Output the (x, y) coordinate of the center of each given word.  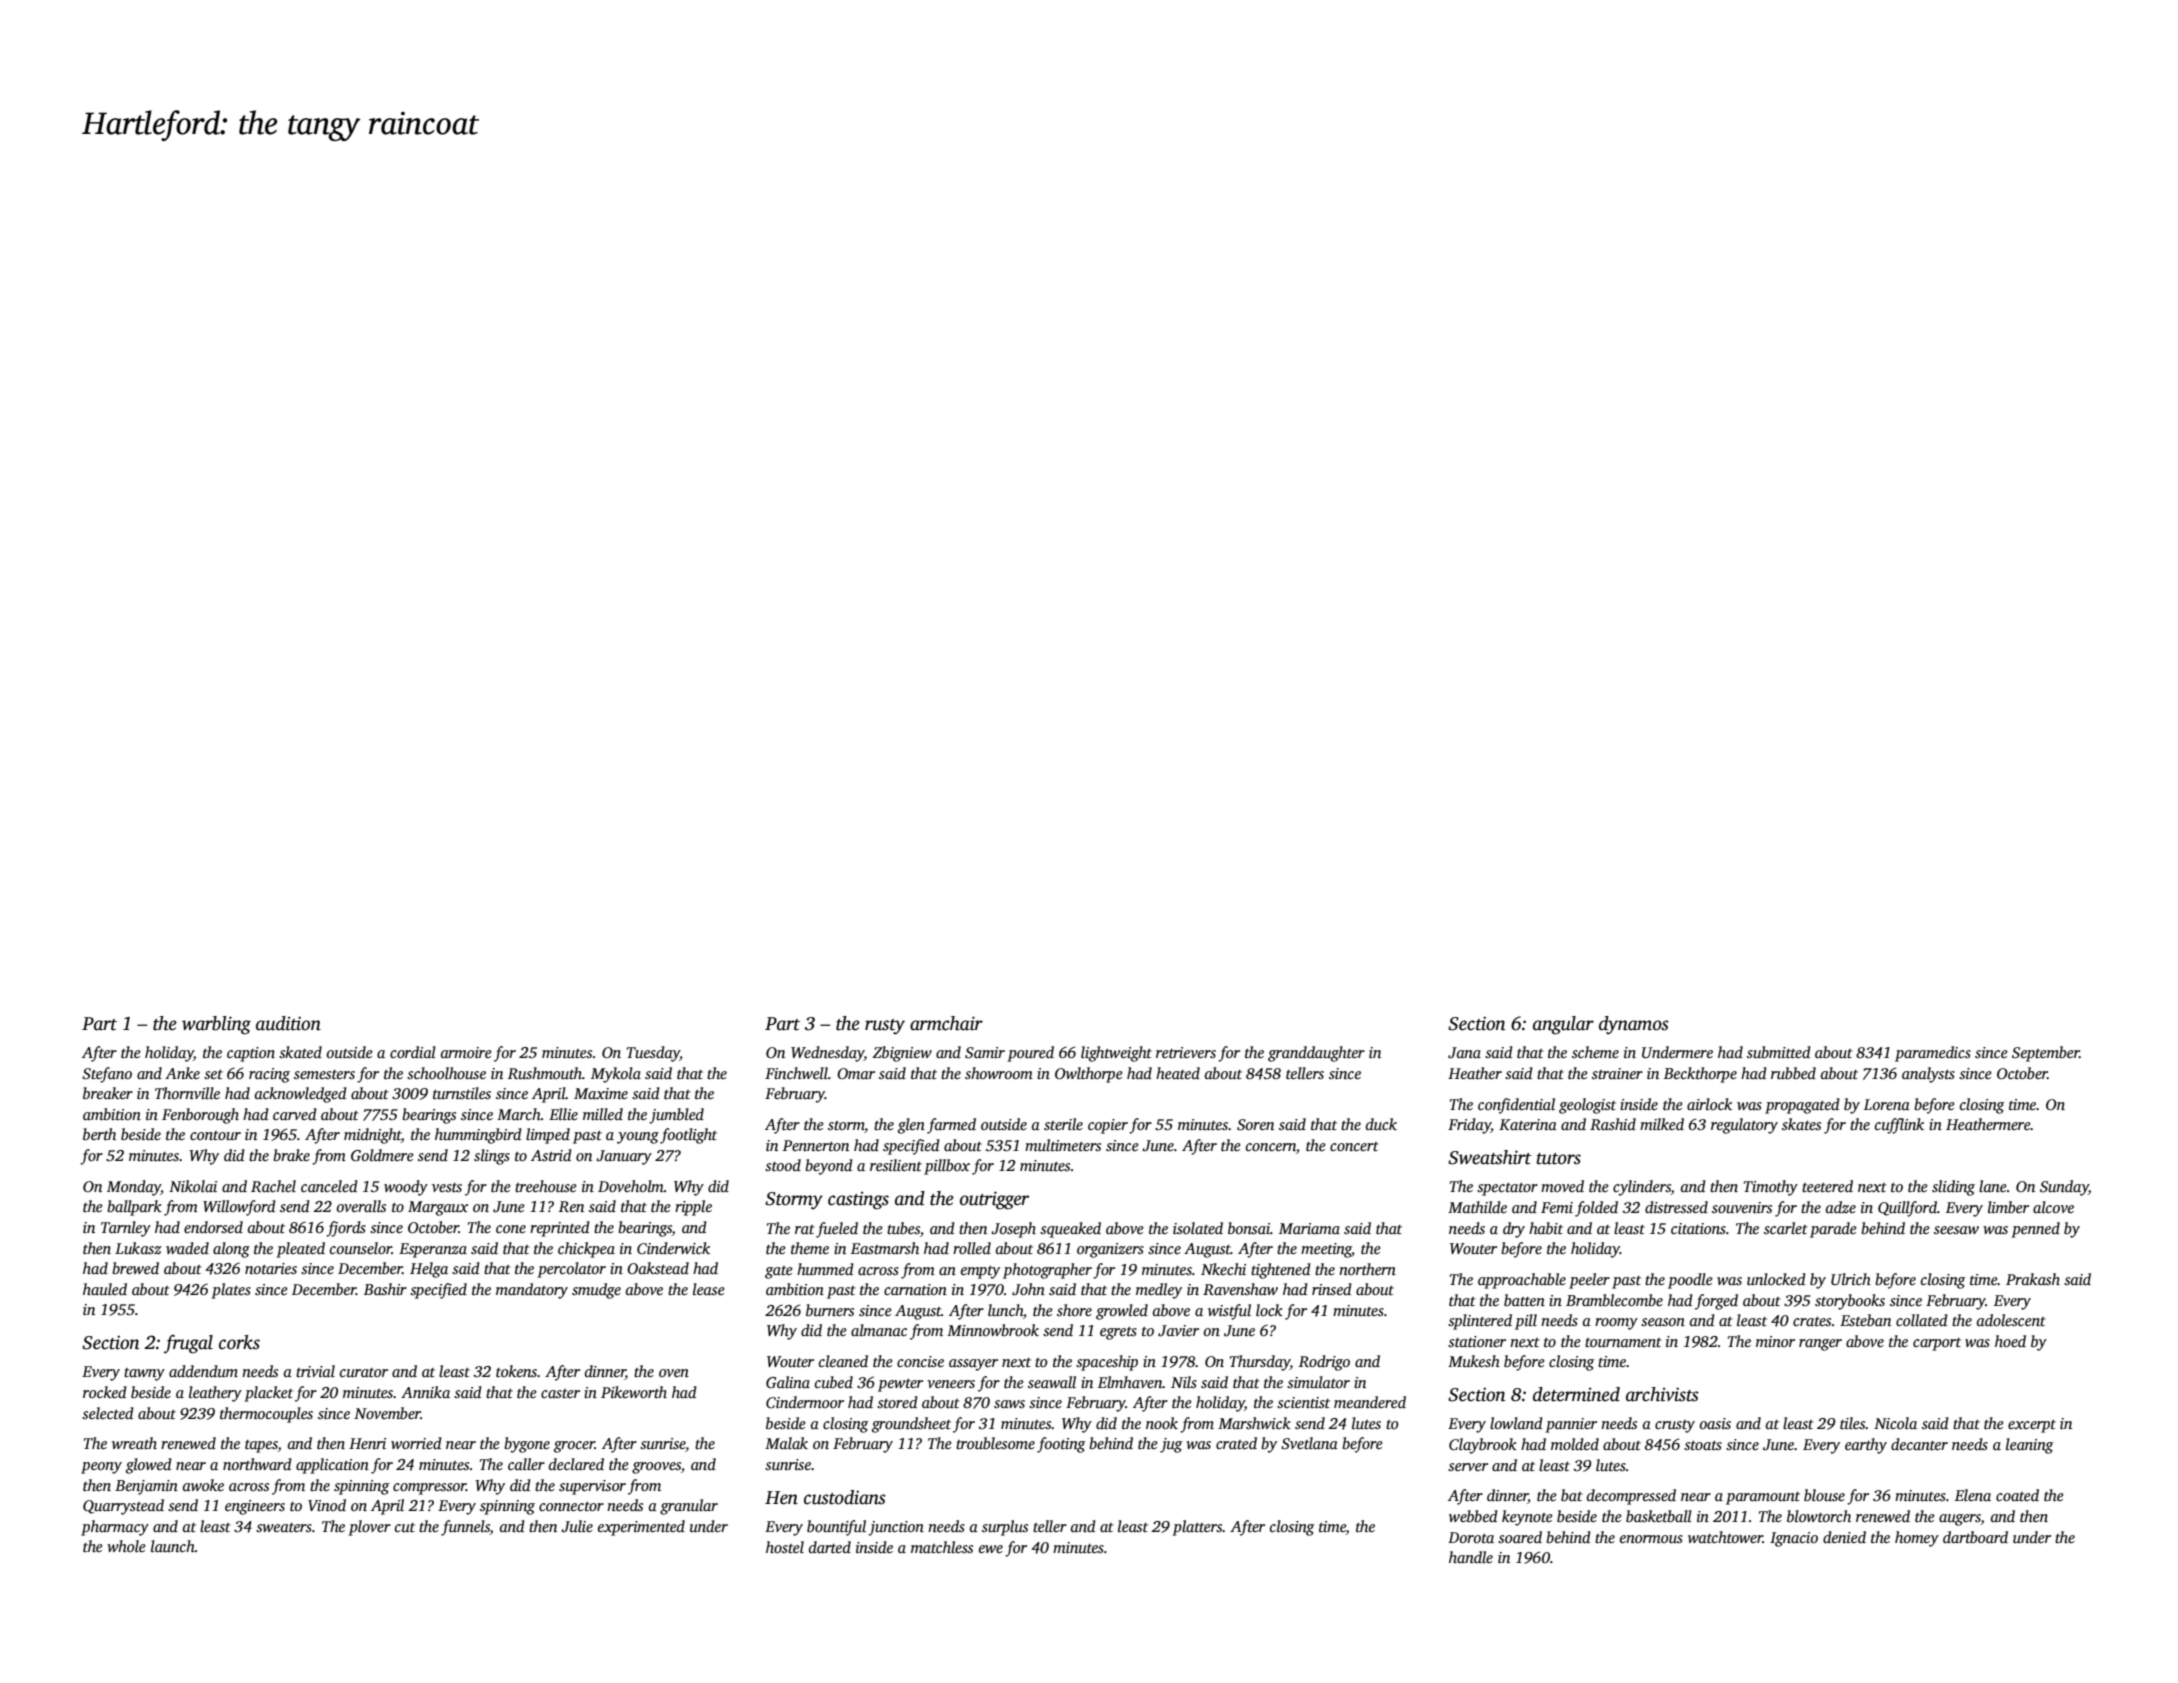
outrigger (994, 1200)
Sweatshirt (1490, 1157)
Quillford (1907, 1209)
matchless (942, 1547)
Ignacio (1794, 1539)
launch (173, 1546)
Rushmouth (545, 1073)
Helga (429, 1270)
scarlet (1785, 1228)
